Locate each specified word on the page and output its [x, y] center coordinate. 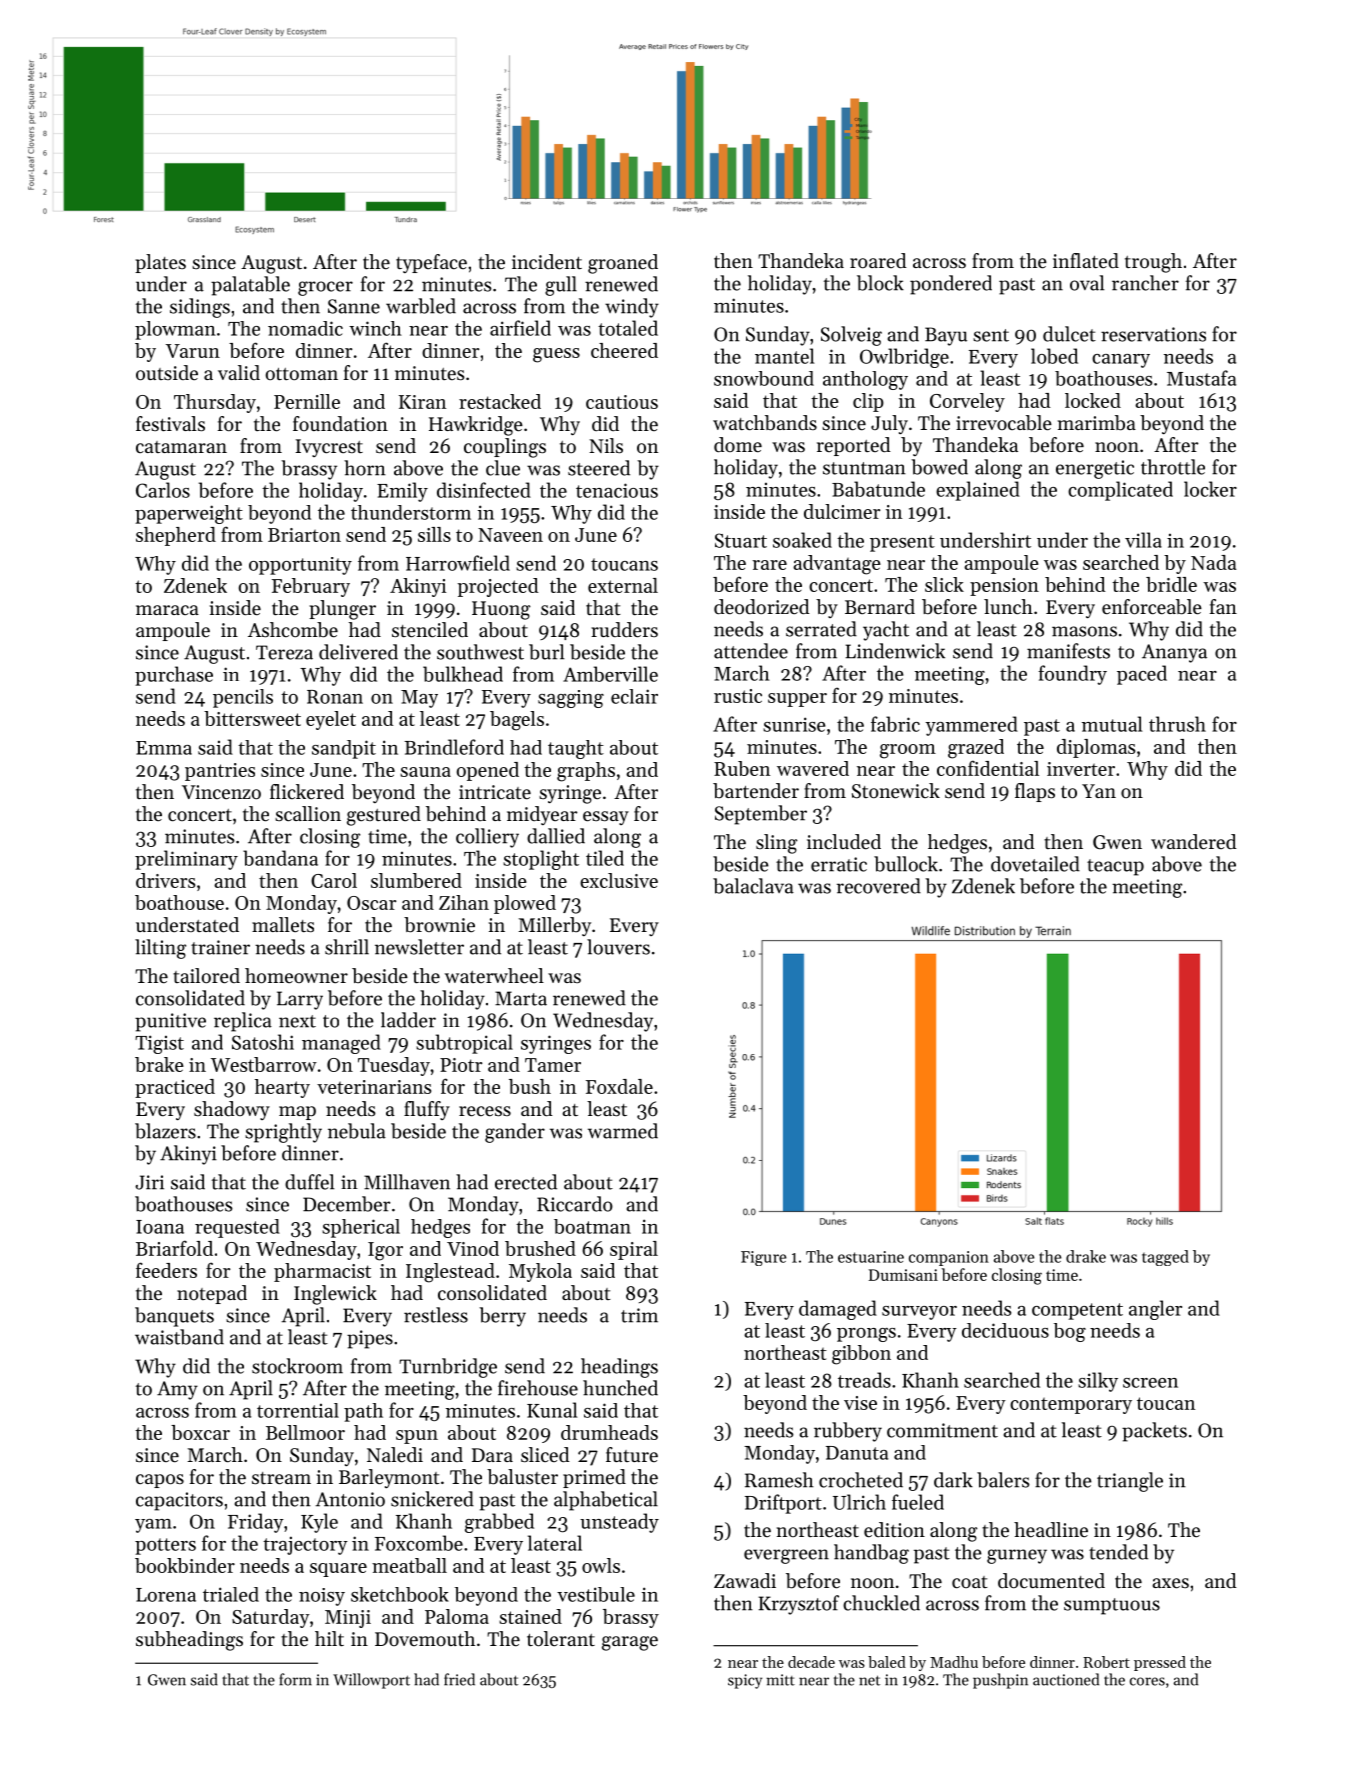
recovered [879, 886]
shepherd [176, 536]
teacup [1115, 867]
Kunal [552, 1410]
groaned [623, 264]
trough [1153, 263]
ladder [408, 1020]
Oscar [371, 903]
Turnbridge [448, 1368]
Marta [521, 998]
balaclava [753, 886]
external [623, 585]
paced [1142, 675]
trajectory [305, 1545]
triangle [1130, 1482]
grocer [325, 288]
